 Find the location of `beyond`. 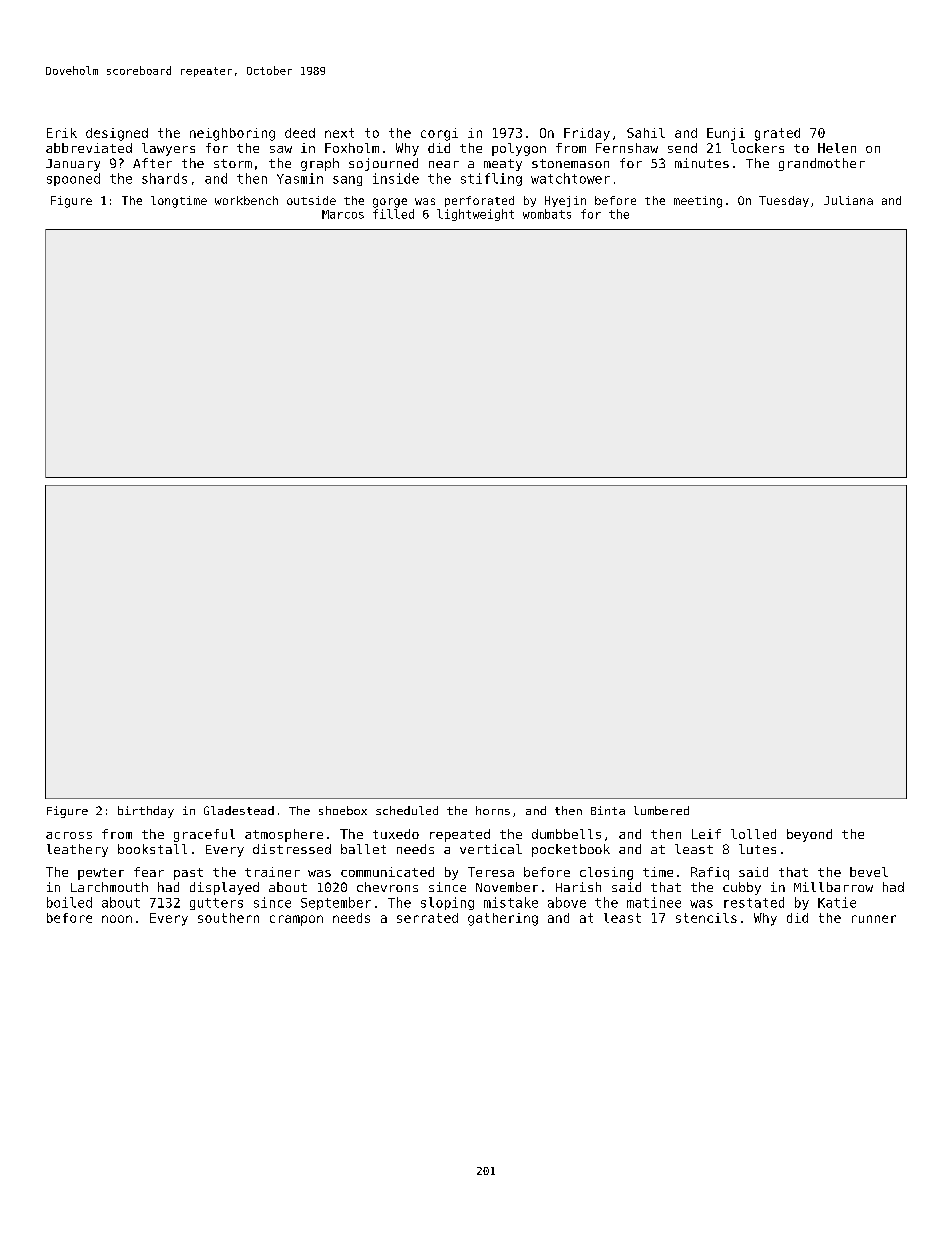

beyond is located at coordinates (809, 835).
